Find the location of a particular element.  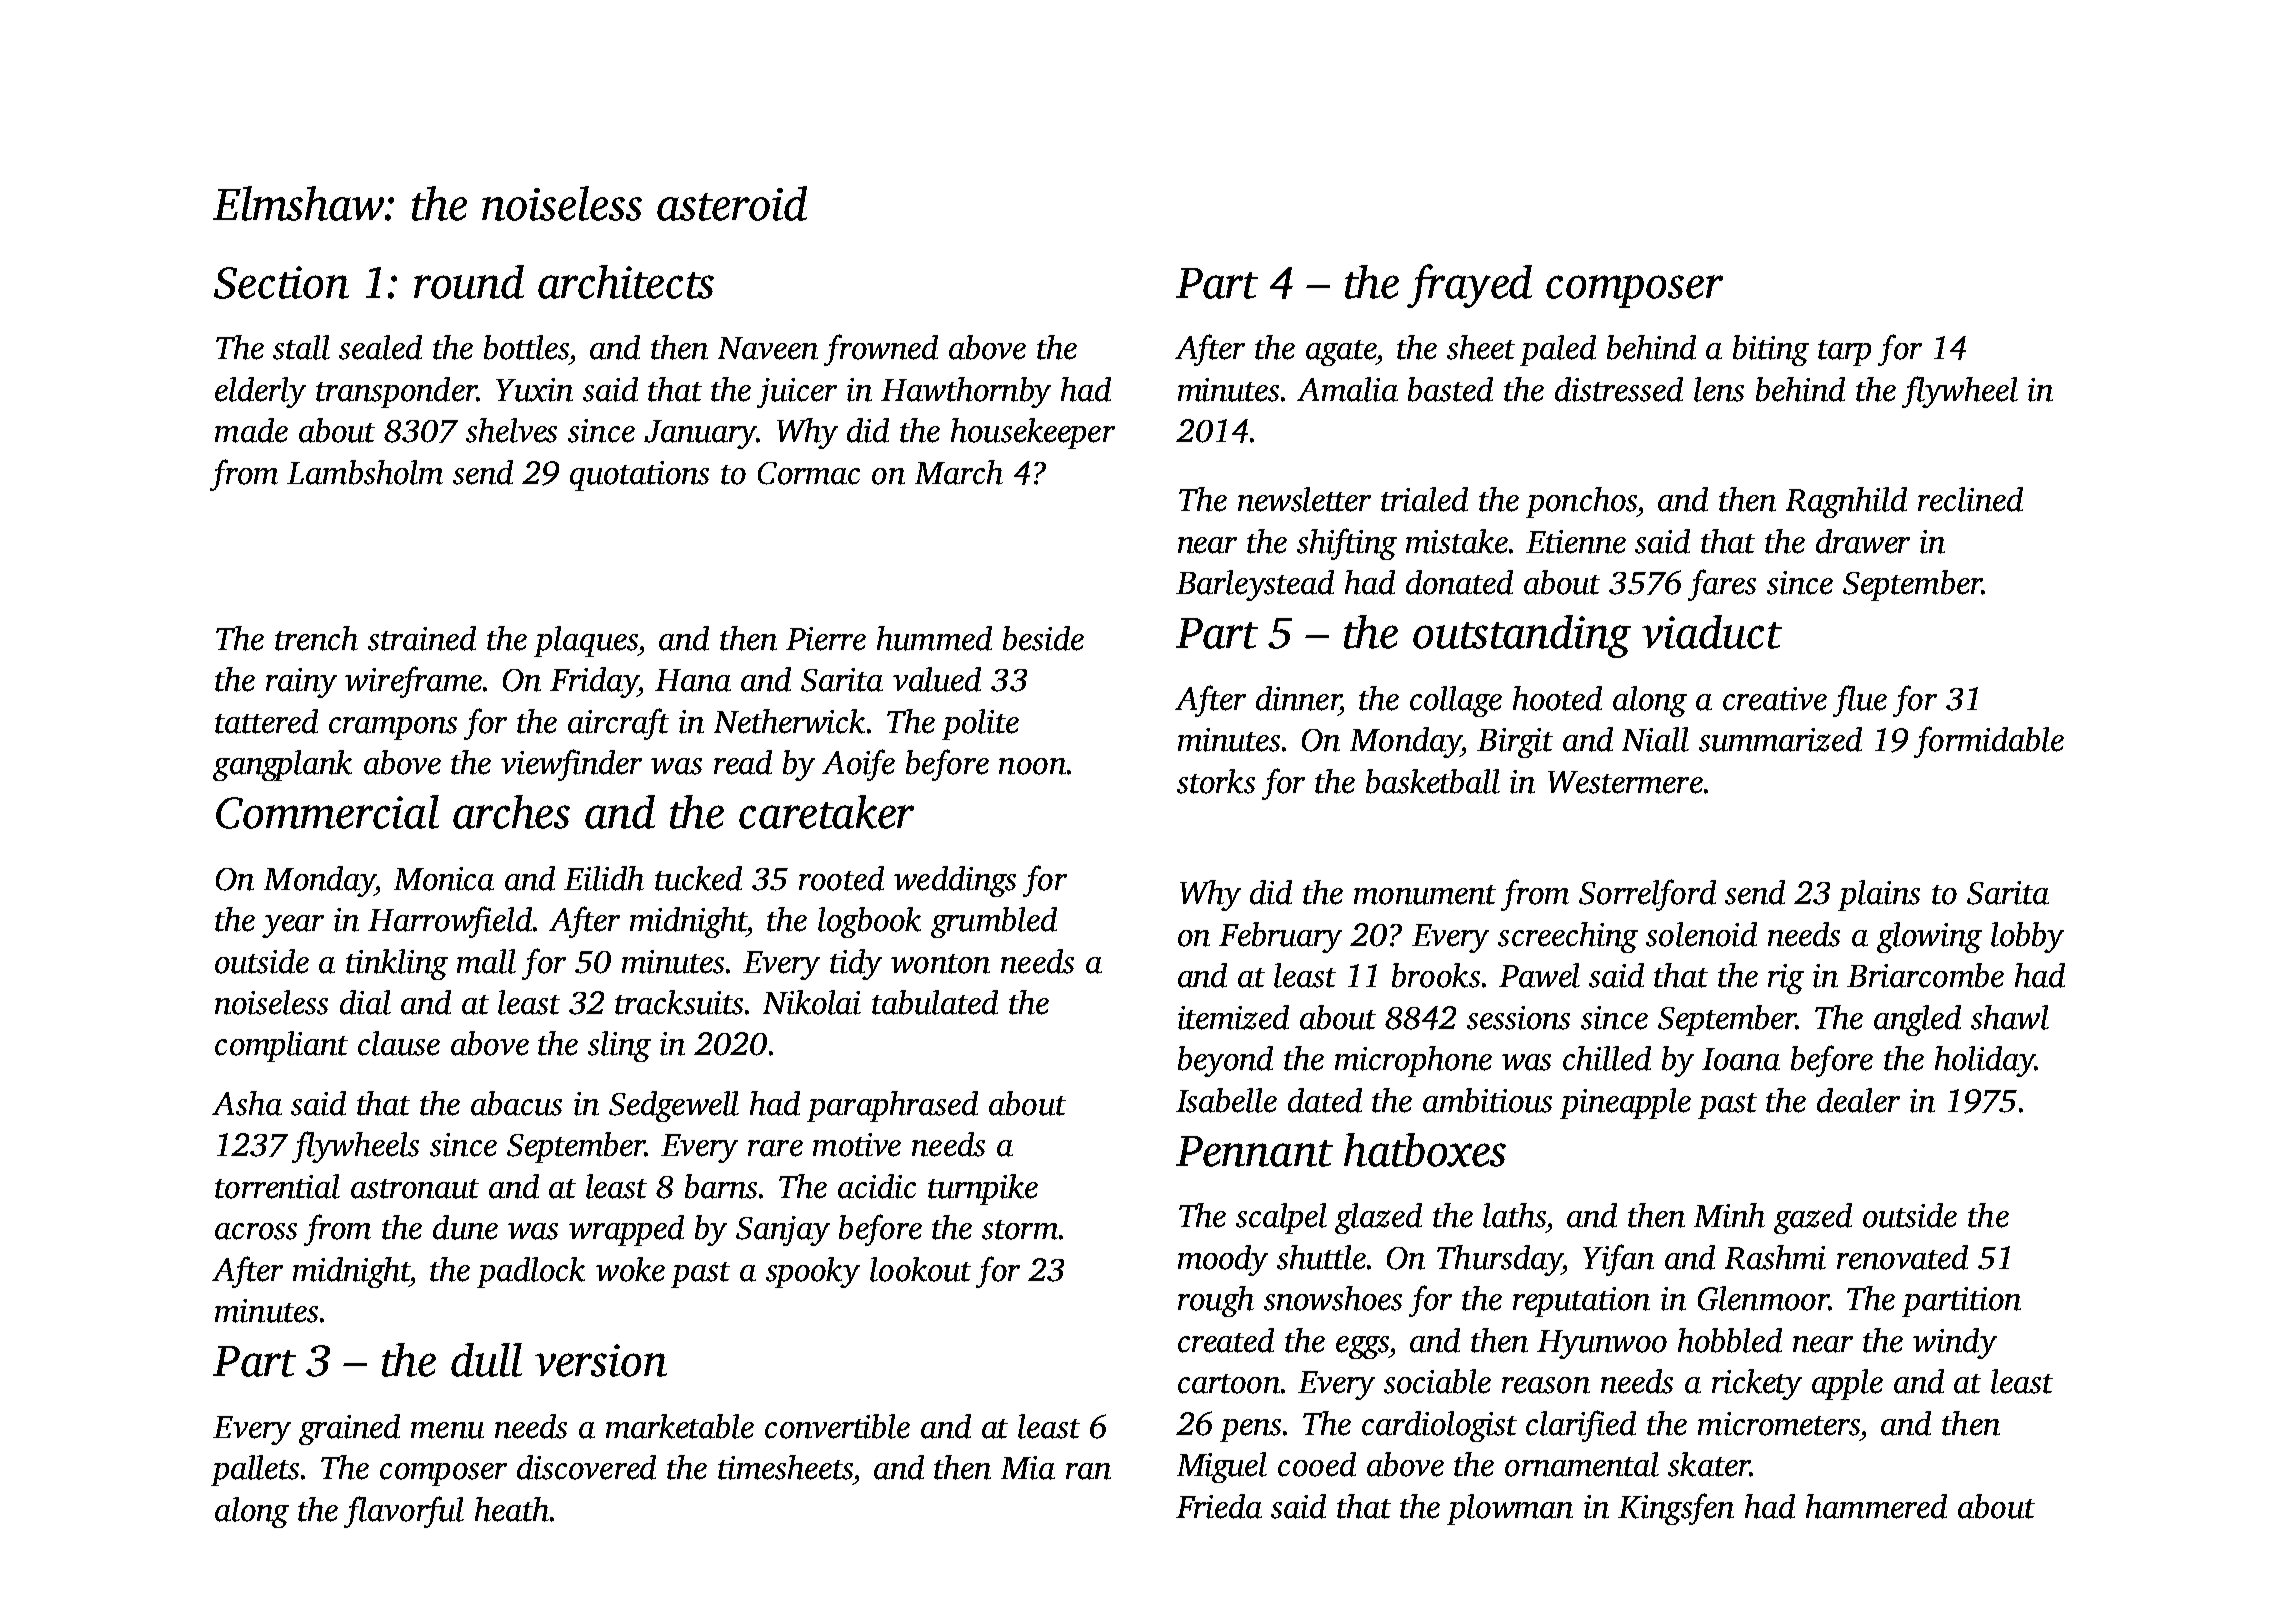

renovated is located at coordinates (1902, 1257).
